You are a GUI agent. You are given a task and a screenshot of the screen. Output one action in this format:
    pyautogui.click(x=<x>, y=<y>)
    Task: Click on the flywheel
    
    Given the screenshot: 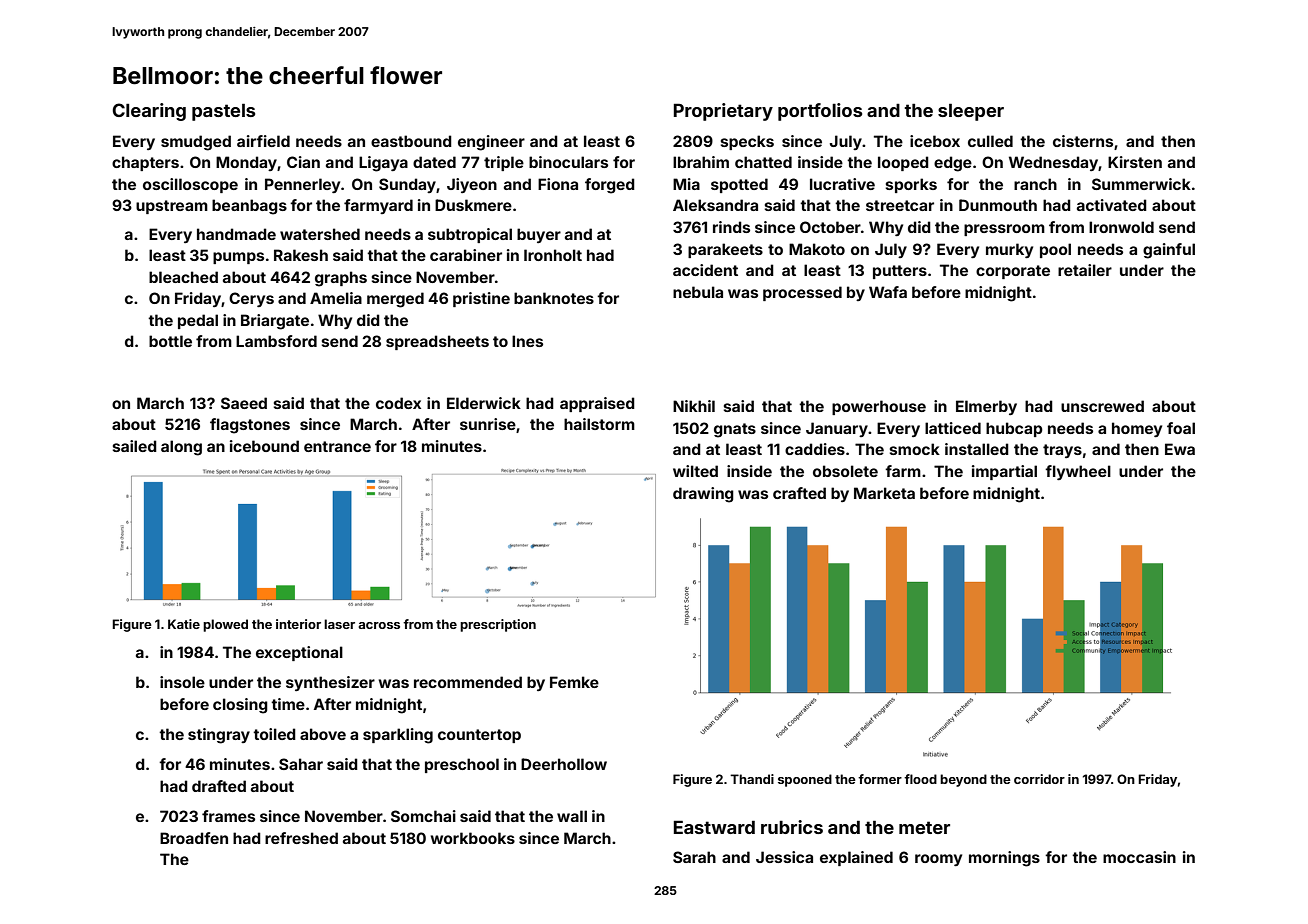 What is the action you would take?
    pyautogui.click(x=1078, y=472)
